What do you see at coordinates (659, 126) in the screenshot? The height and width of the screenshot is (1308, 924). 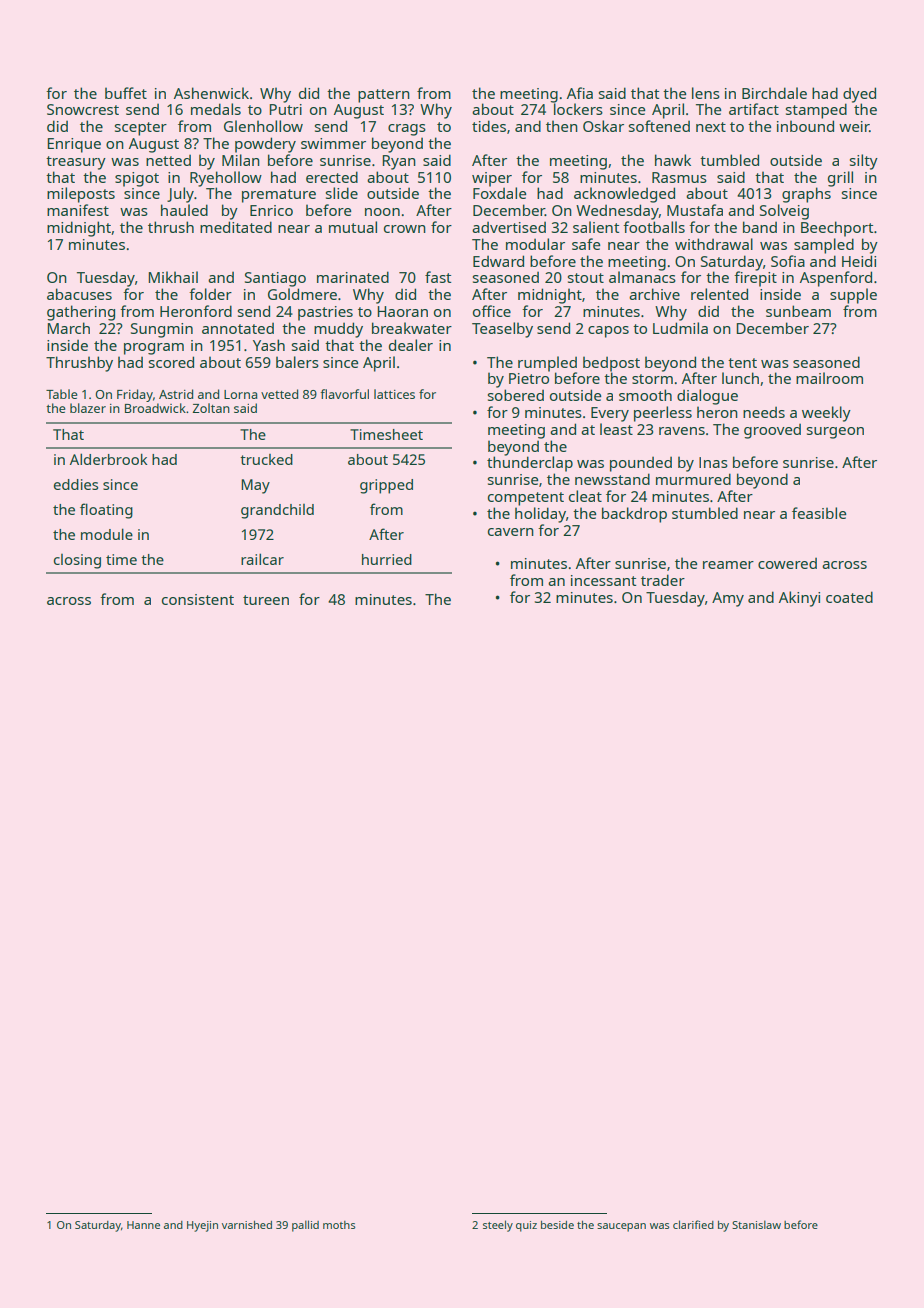 I see `softened` at bounding box center [659, 126].
